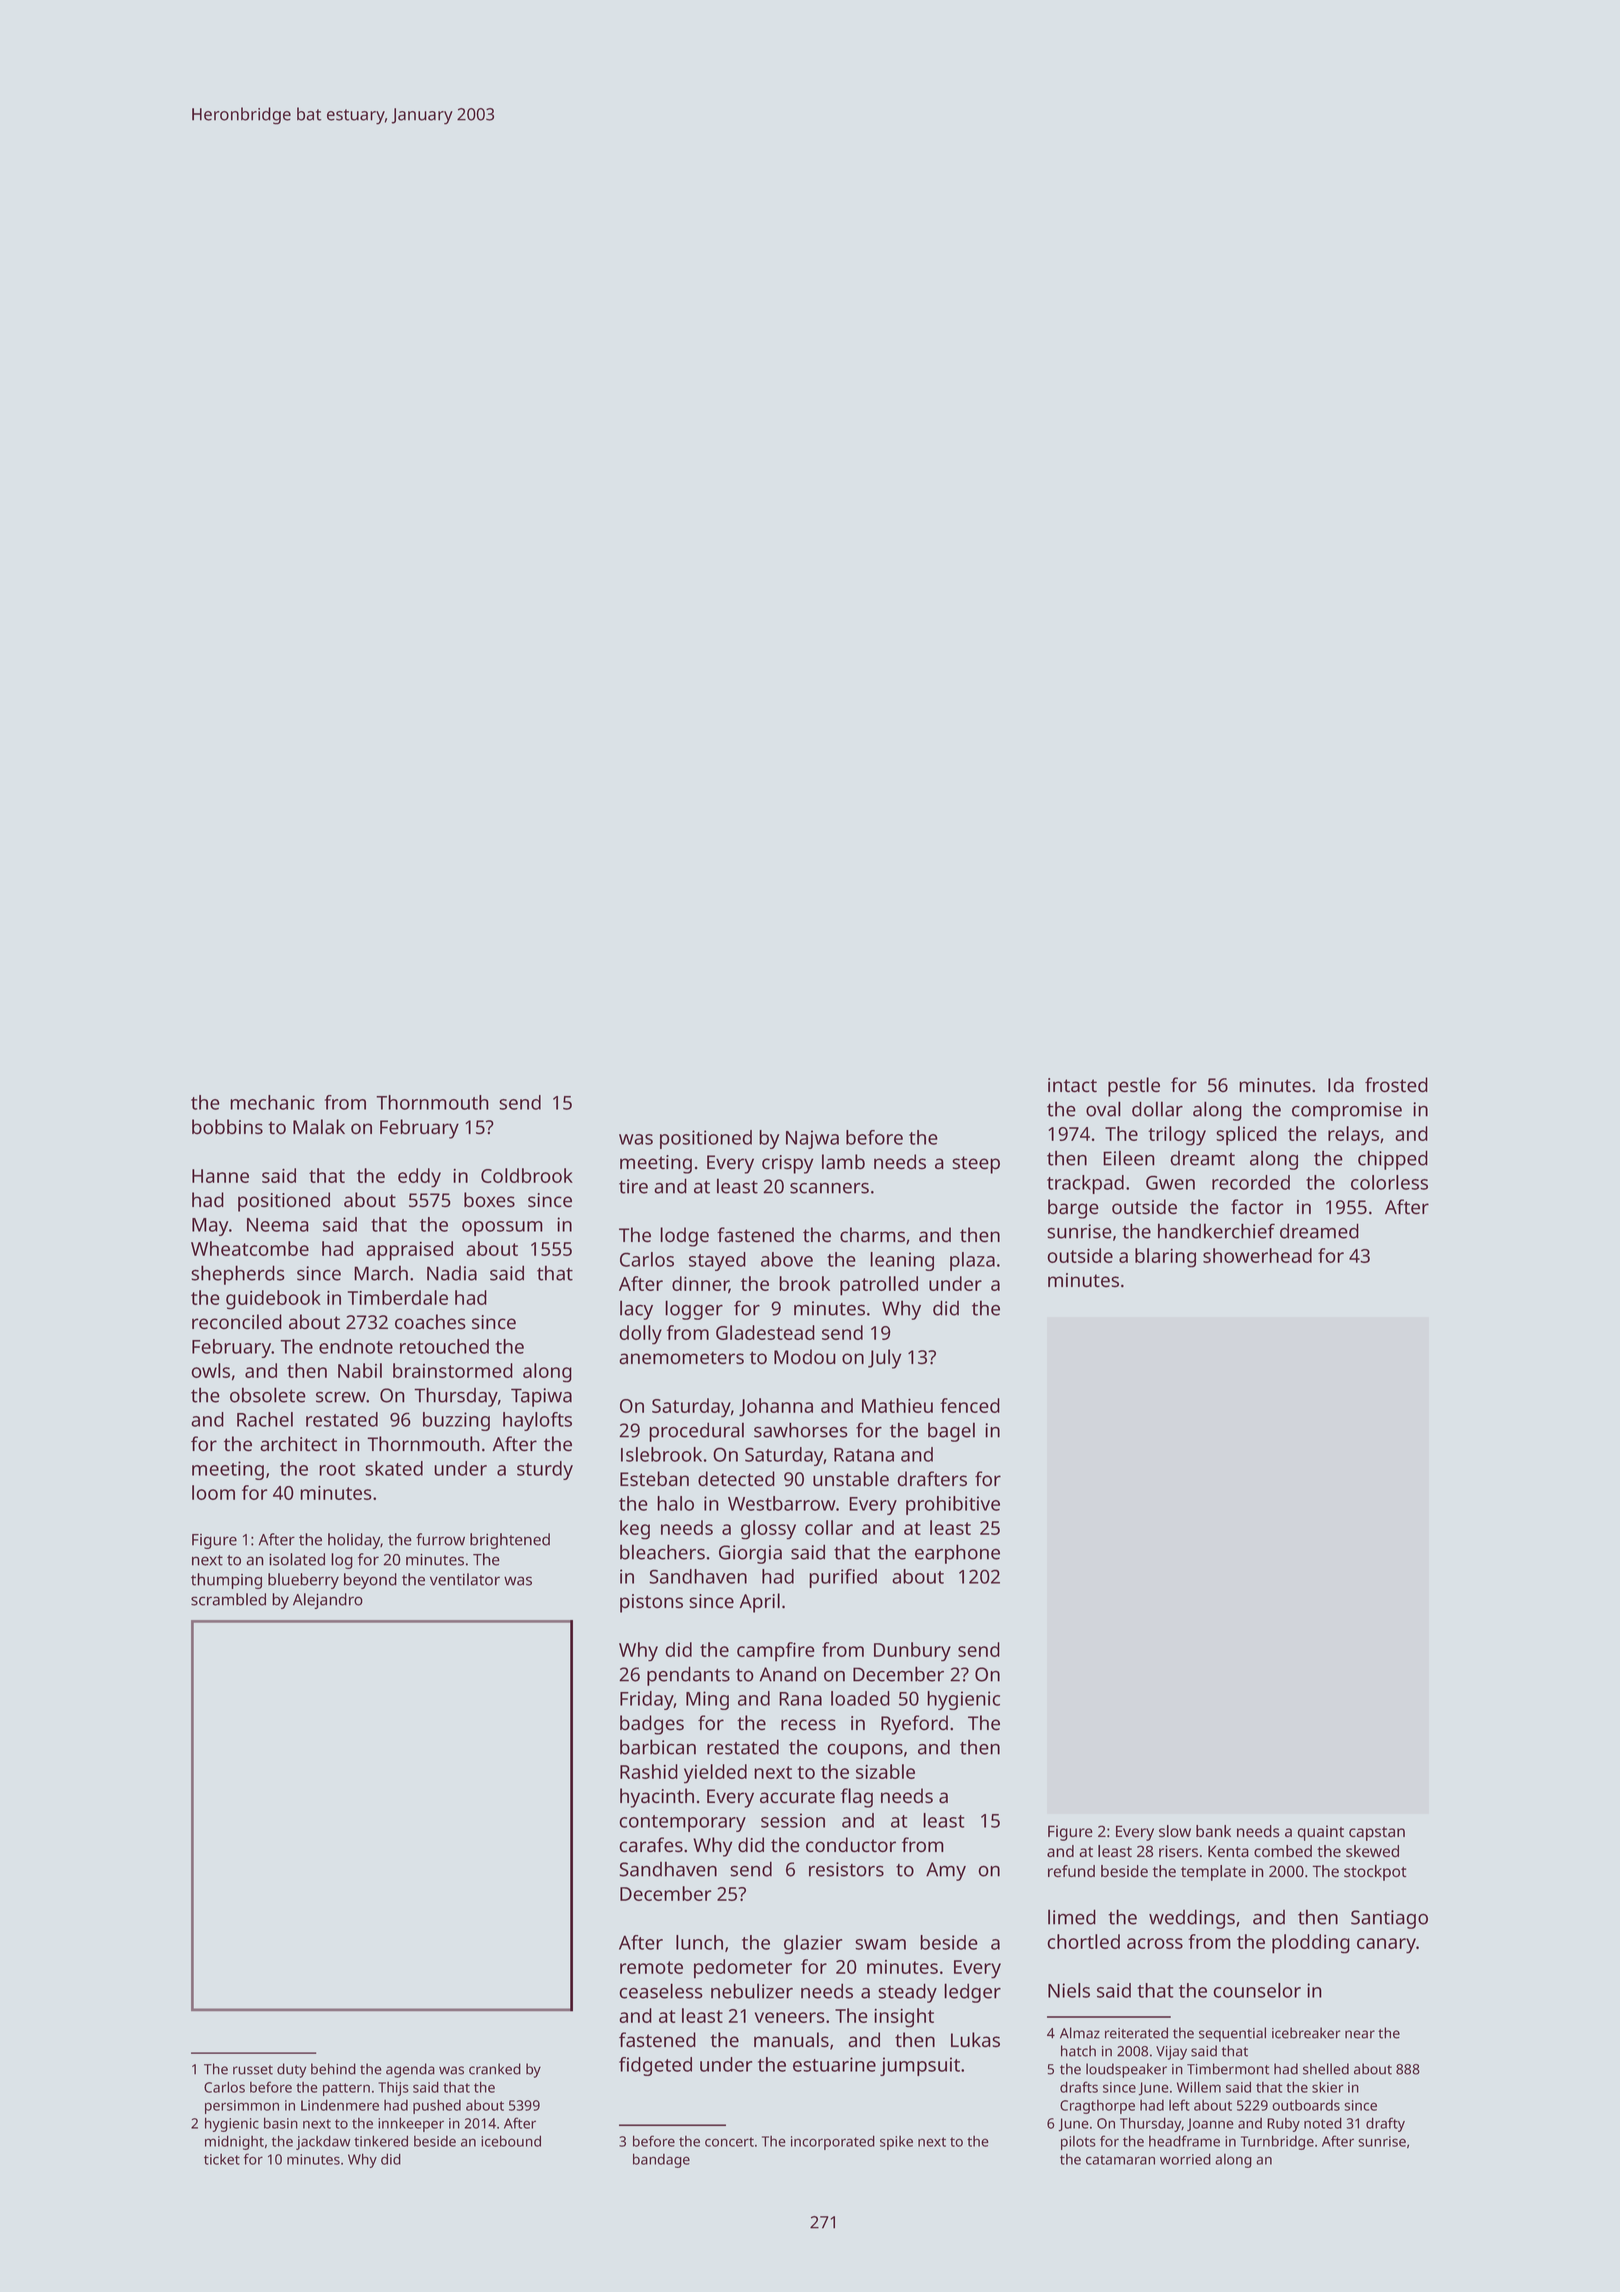 The image size is (1620, 2292). What do you see at coordinates (1072, 1085) in the screenshot?
I see `intact` at bounding box center [1072, 1085].
